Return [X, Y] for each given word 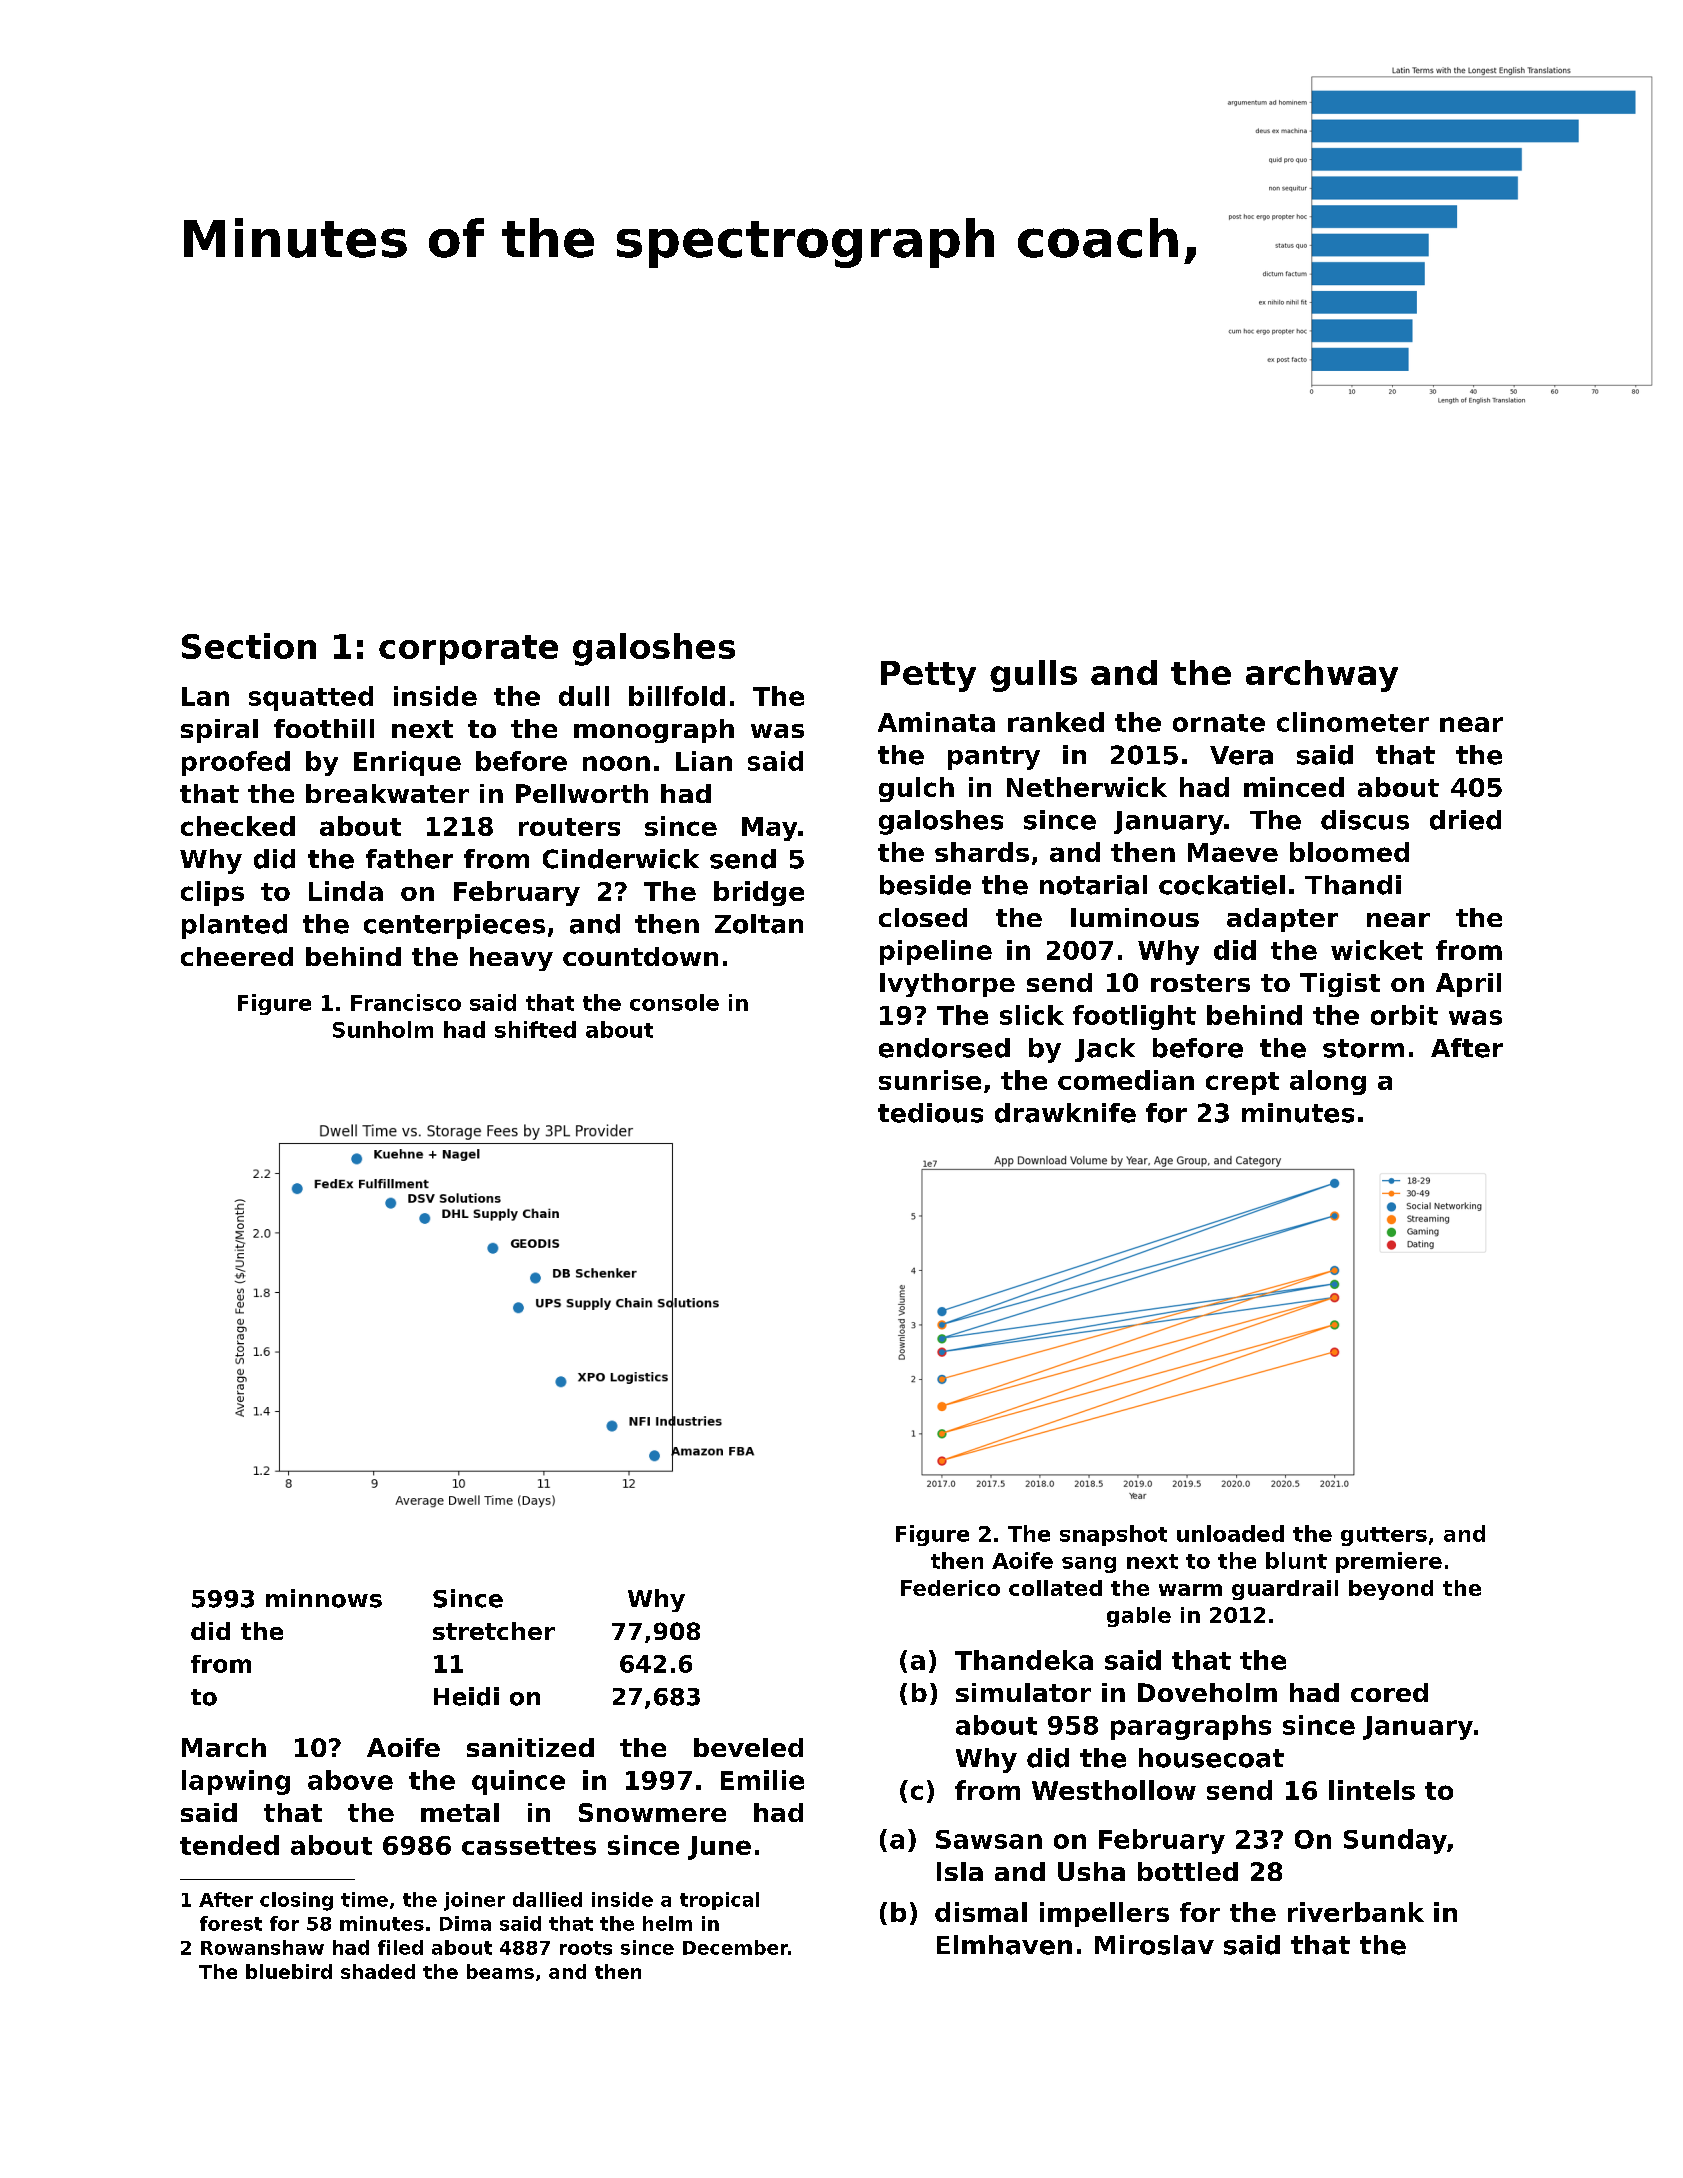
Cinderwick [621, 859]
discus [1365, 820]
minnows [324, 1598]
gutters [1384, 1536]
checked [238, 826]
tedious [930, 1113]
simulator [1023, 1692]
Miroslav [1154, 1945]
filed [400, 1947]
